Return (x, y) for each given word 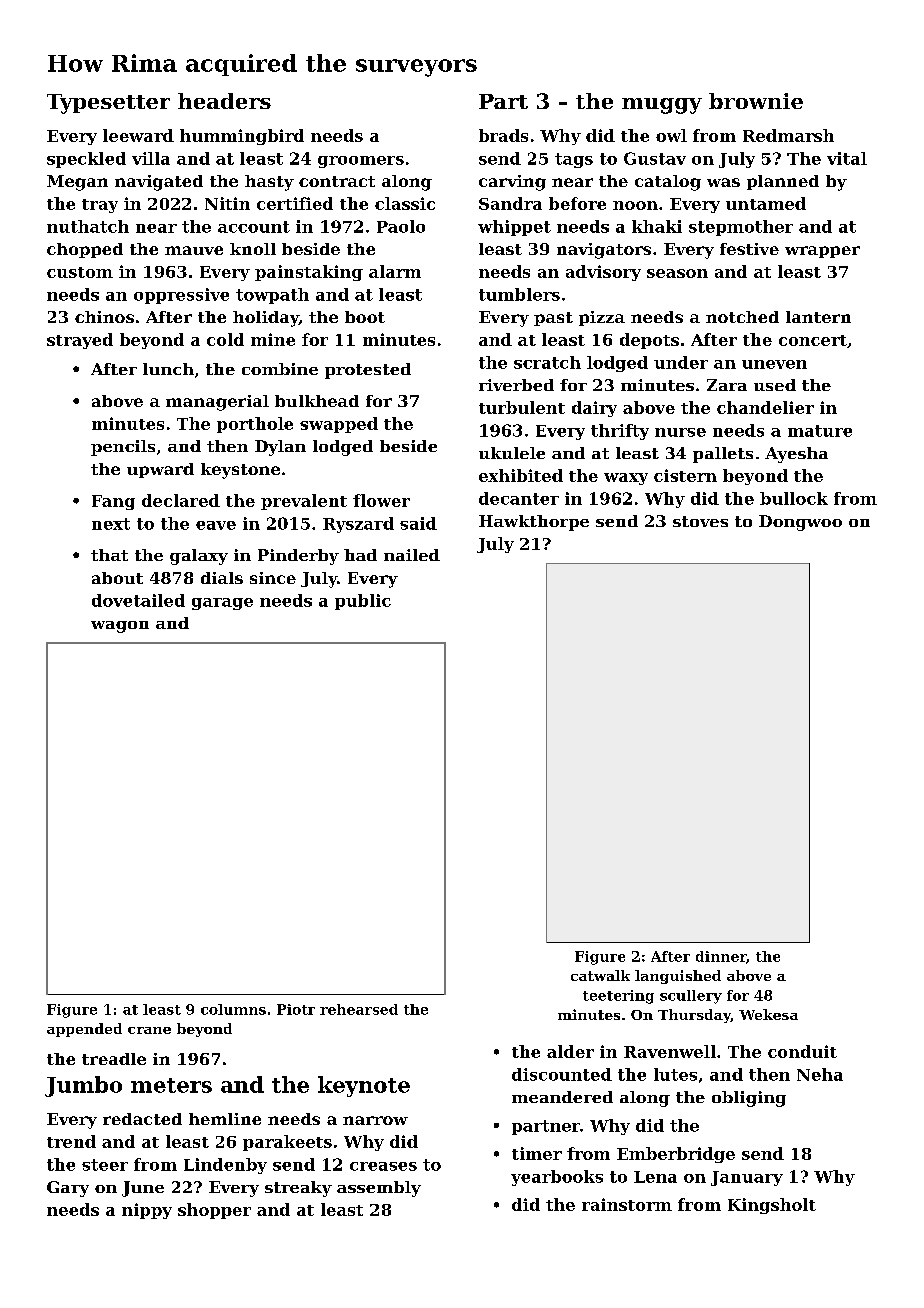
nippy (147, 1211)
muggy (662, 106)
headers (224, 101)
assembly (379, 1189)
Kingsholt (772, 1206)
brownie (756, 101)
